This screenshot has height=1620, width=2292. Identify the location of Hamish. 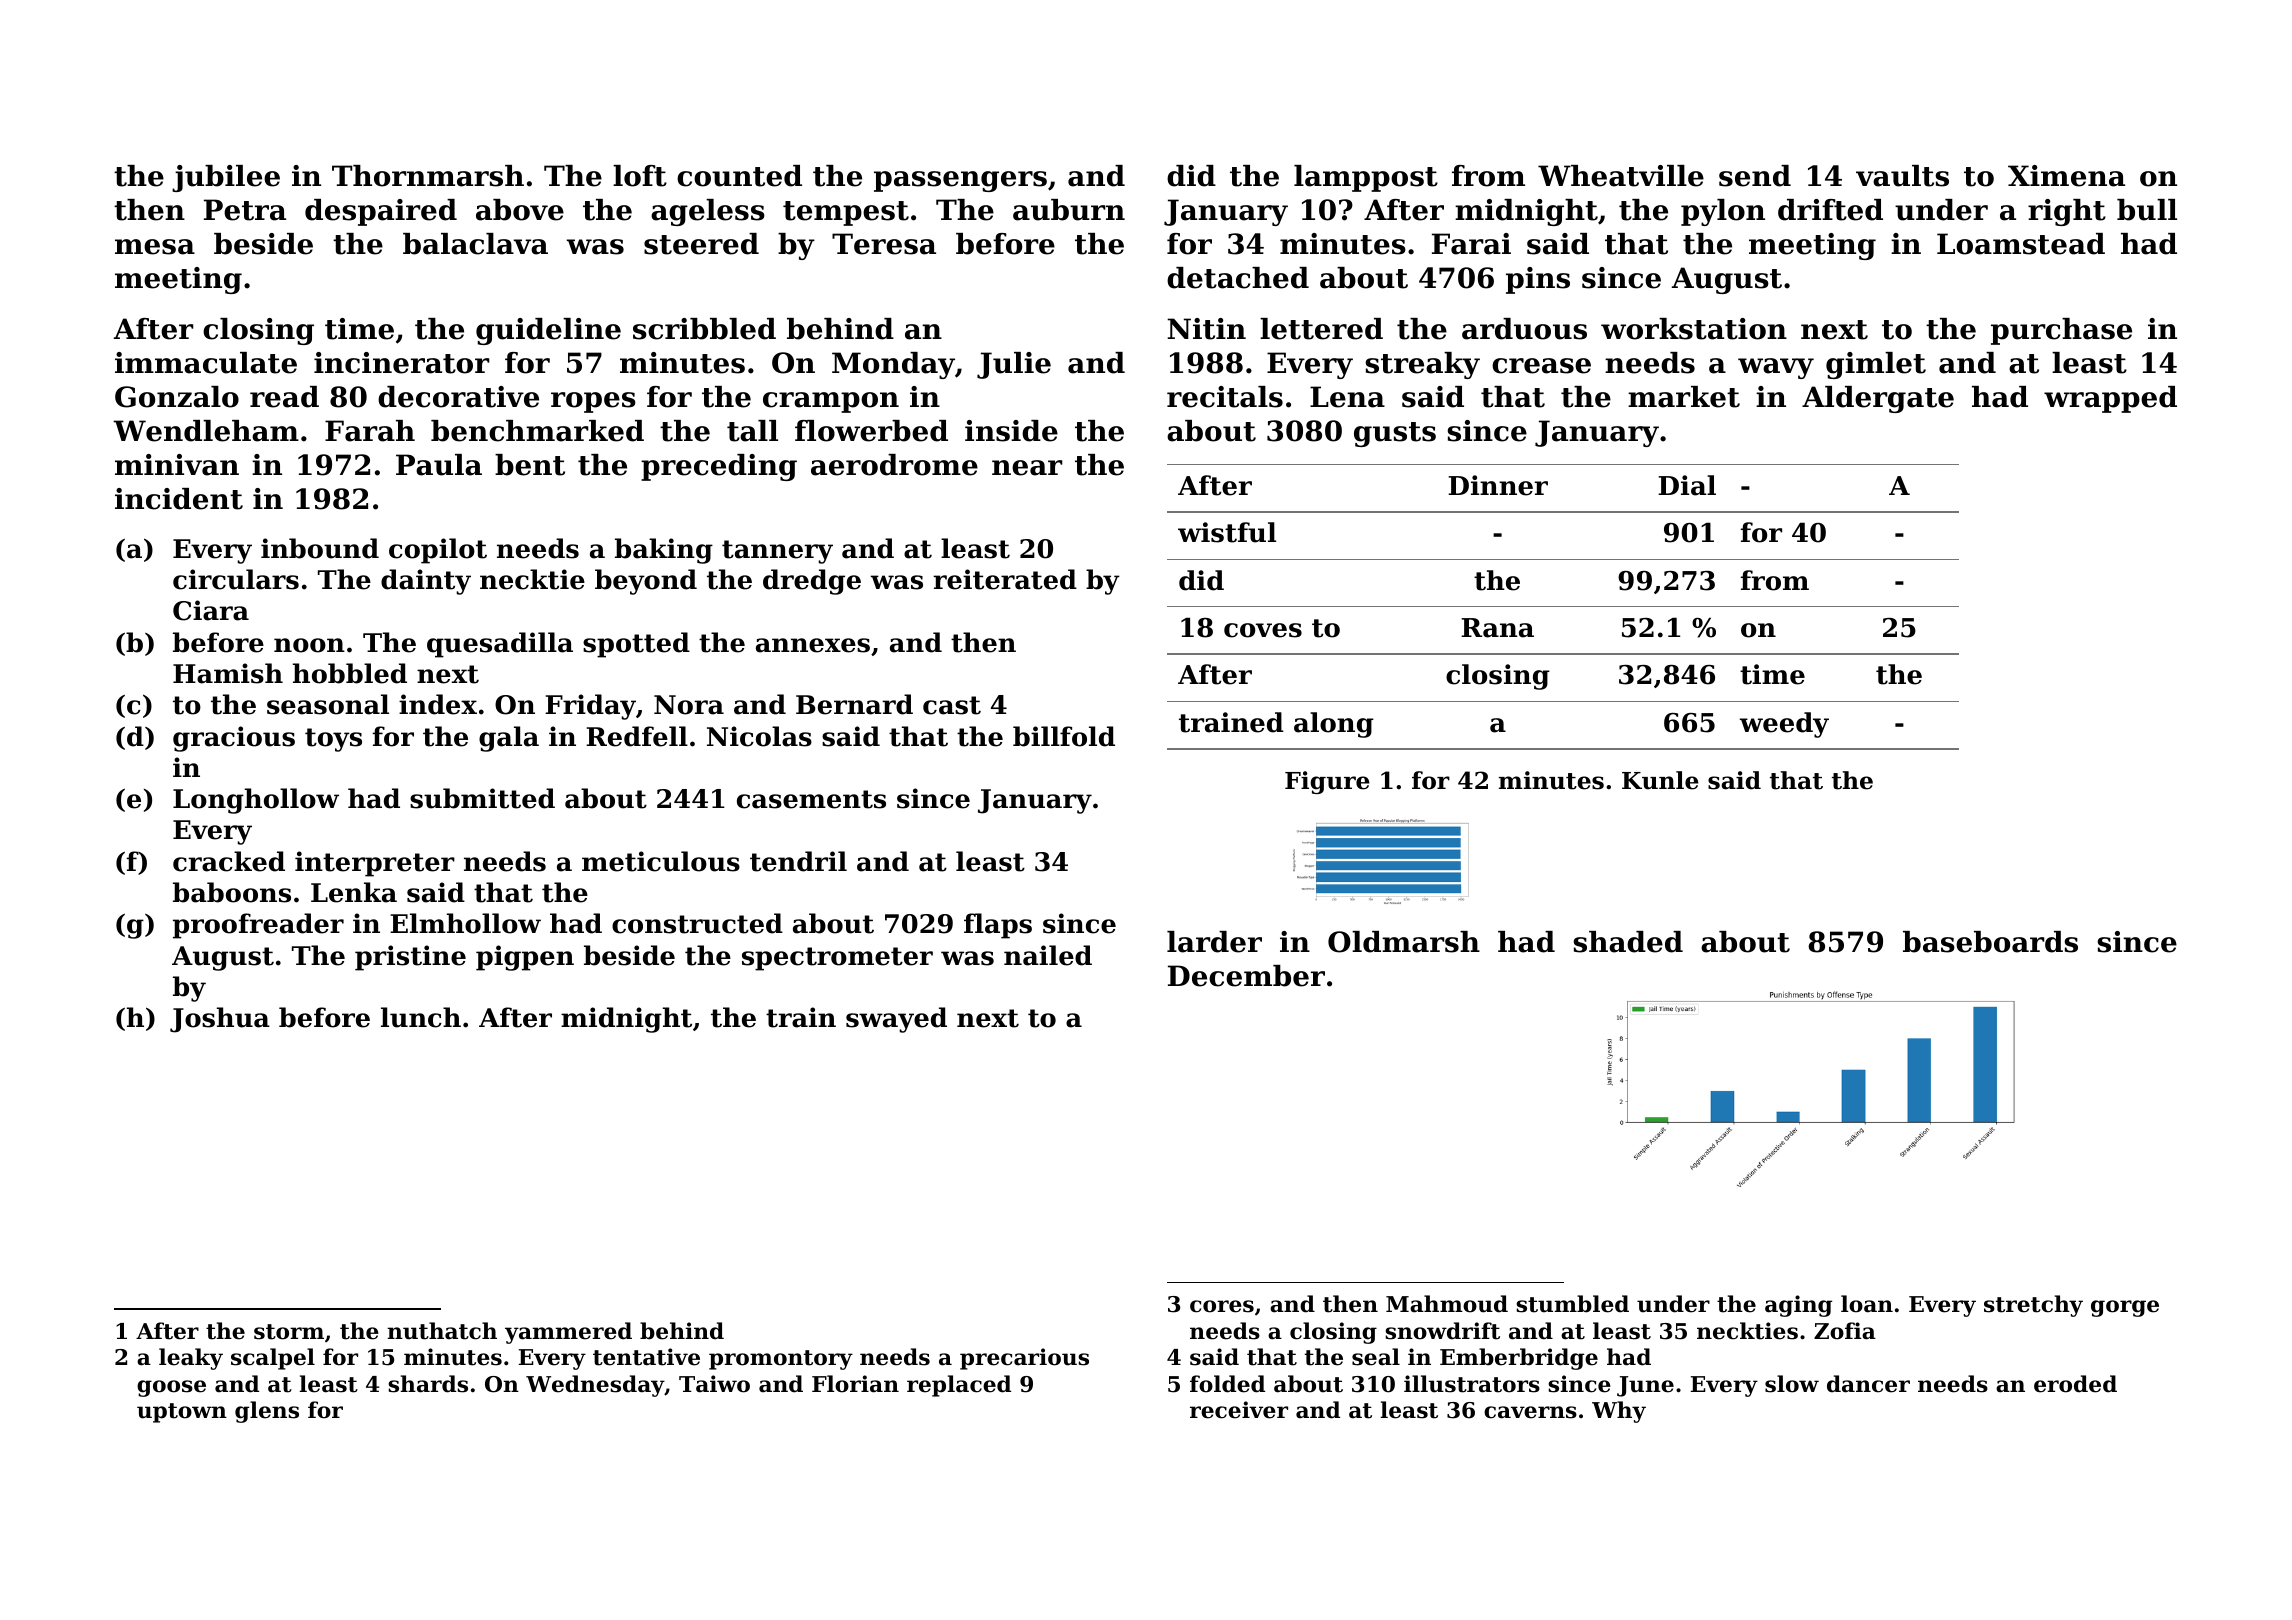
(228, 673).
